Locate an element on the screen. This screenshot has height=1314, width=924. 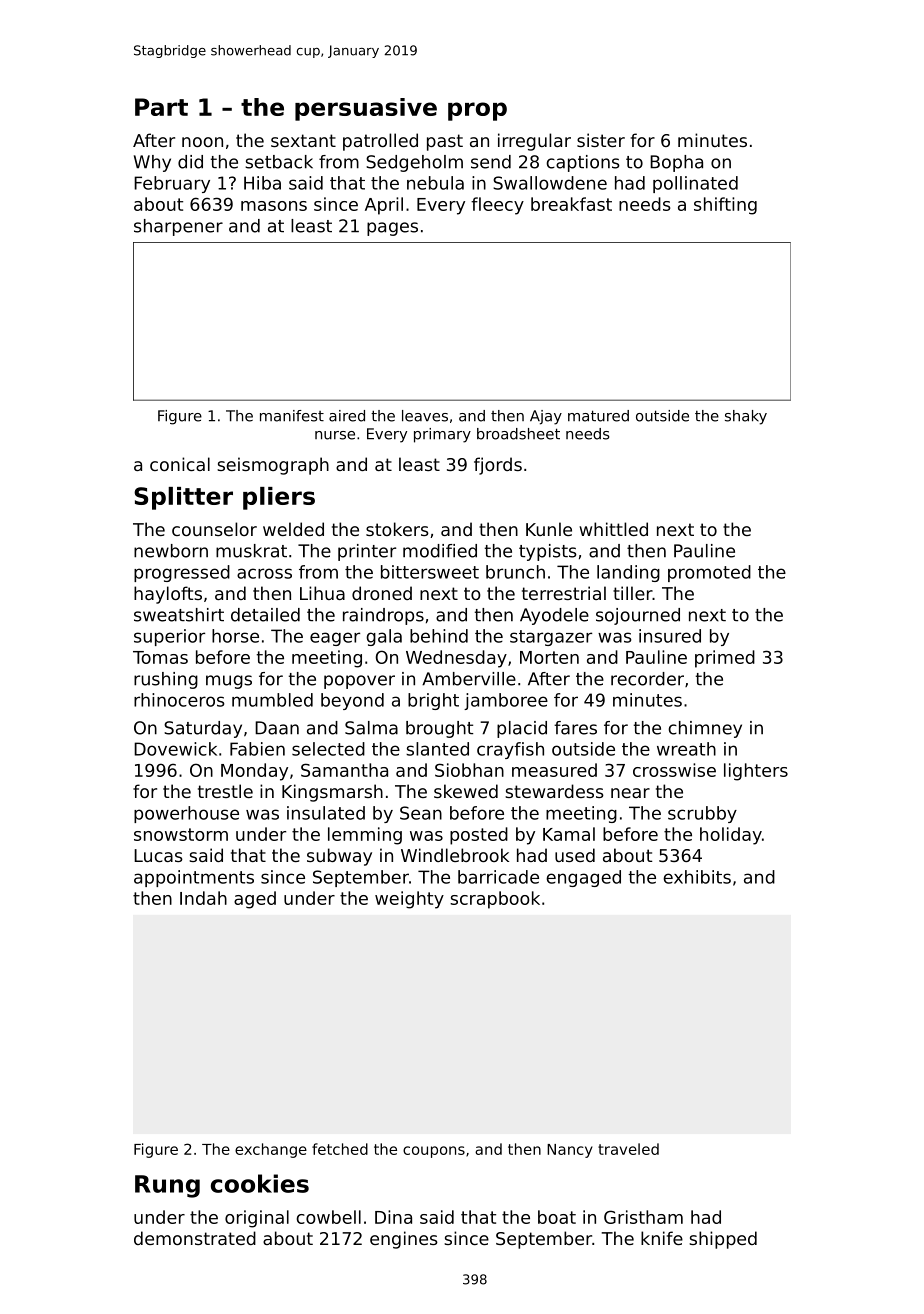
conical is located at coordinates (180, 464).
